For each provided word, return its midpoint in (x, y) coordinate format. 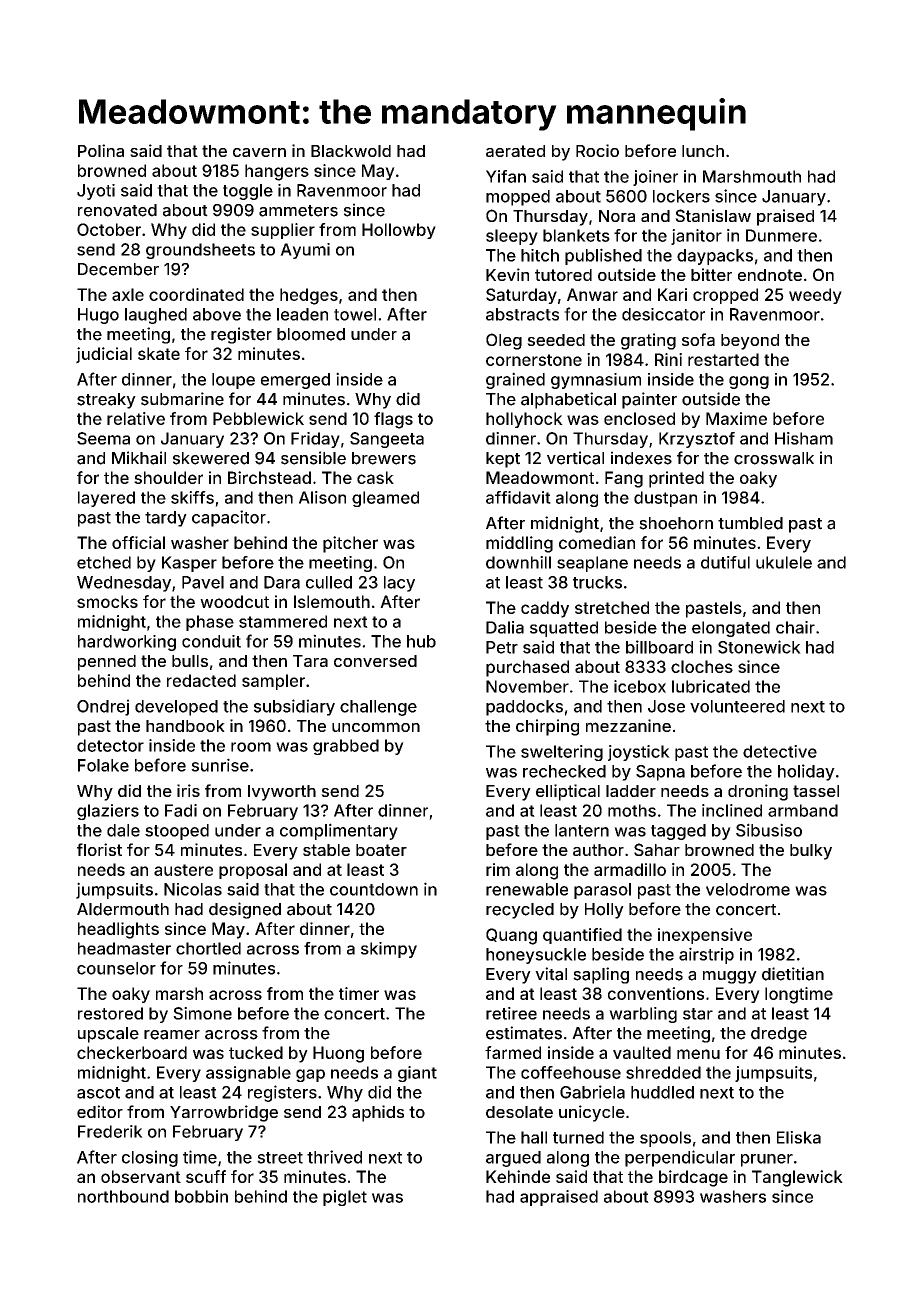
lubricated (711, 686)
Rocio (597, 150)
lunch (703, 151)
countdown (374, 889)
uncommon (376, 727)
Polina (101, 150)
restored (110, 1013)
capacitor (229, 518)
